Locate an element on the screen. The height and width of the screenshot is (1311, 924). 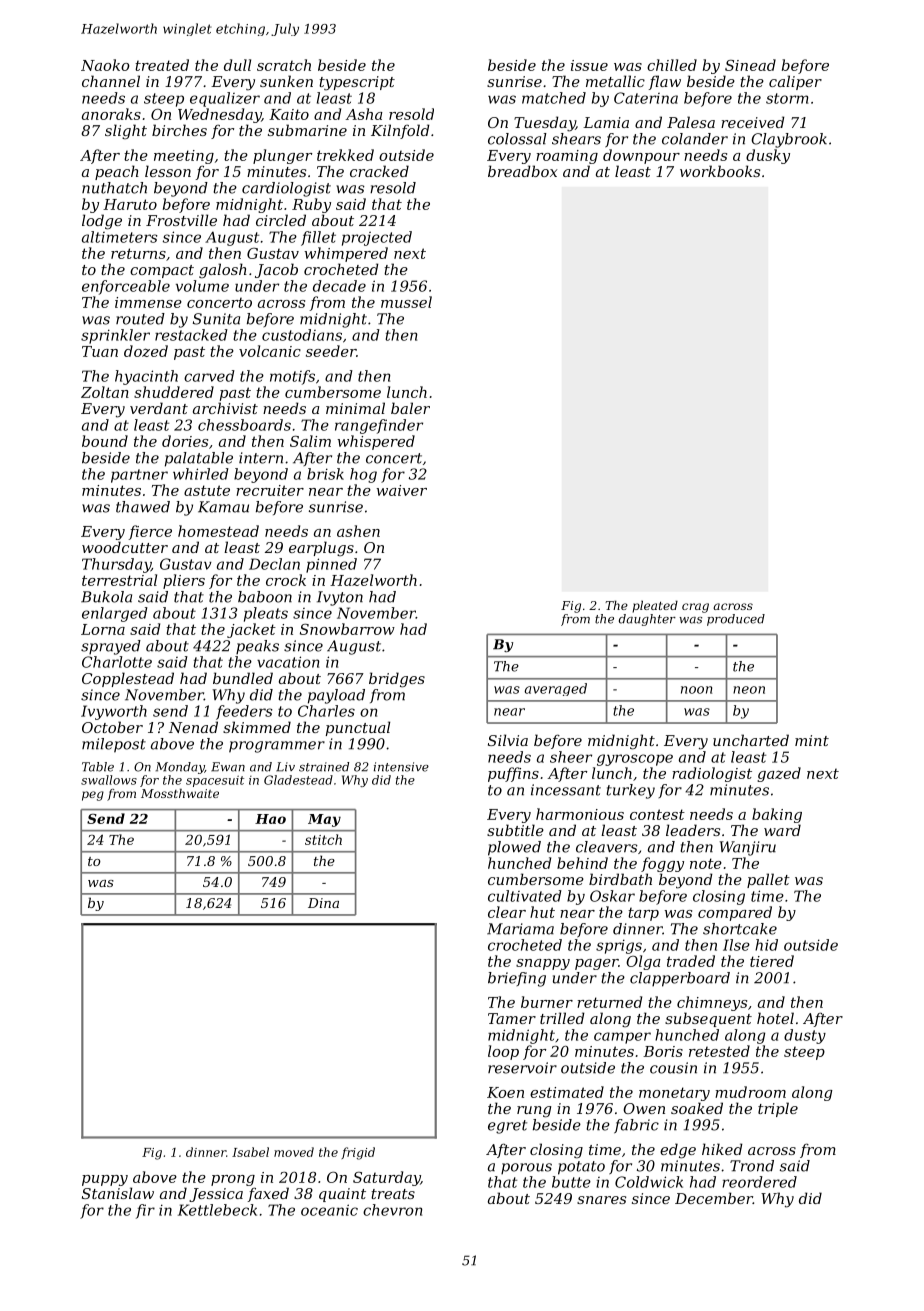
gyroscope is located at coordinates (635, 760).
